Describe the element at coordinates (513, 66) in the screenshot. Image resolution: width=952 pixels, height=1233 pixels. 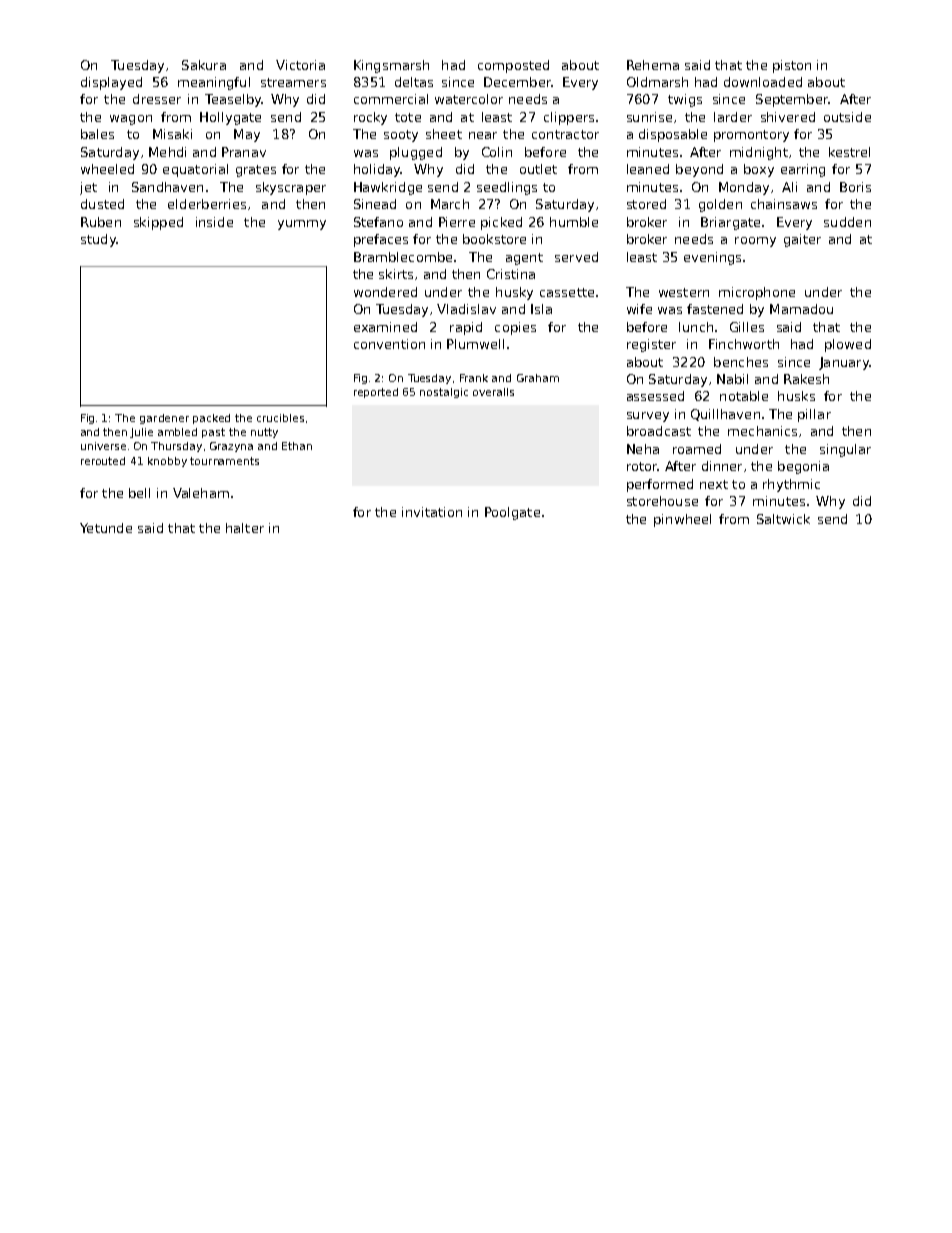
I see `composted` at that location.
